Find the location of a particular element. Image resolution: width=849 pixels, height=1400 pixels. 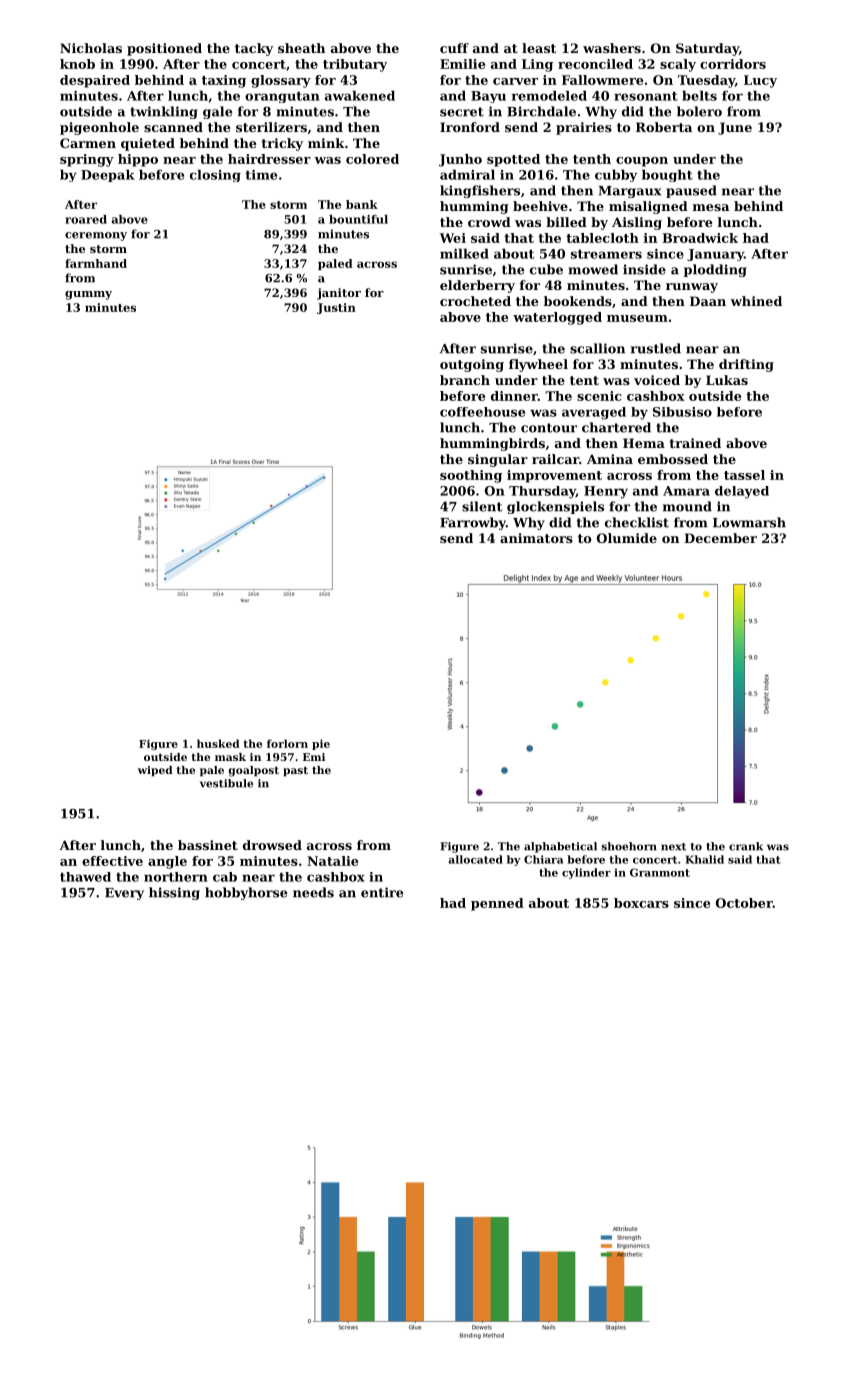

Farrowby is located at coordinates (473, 523).
